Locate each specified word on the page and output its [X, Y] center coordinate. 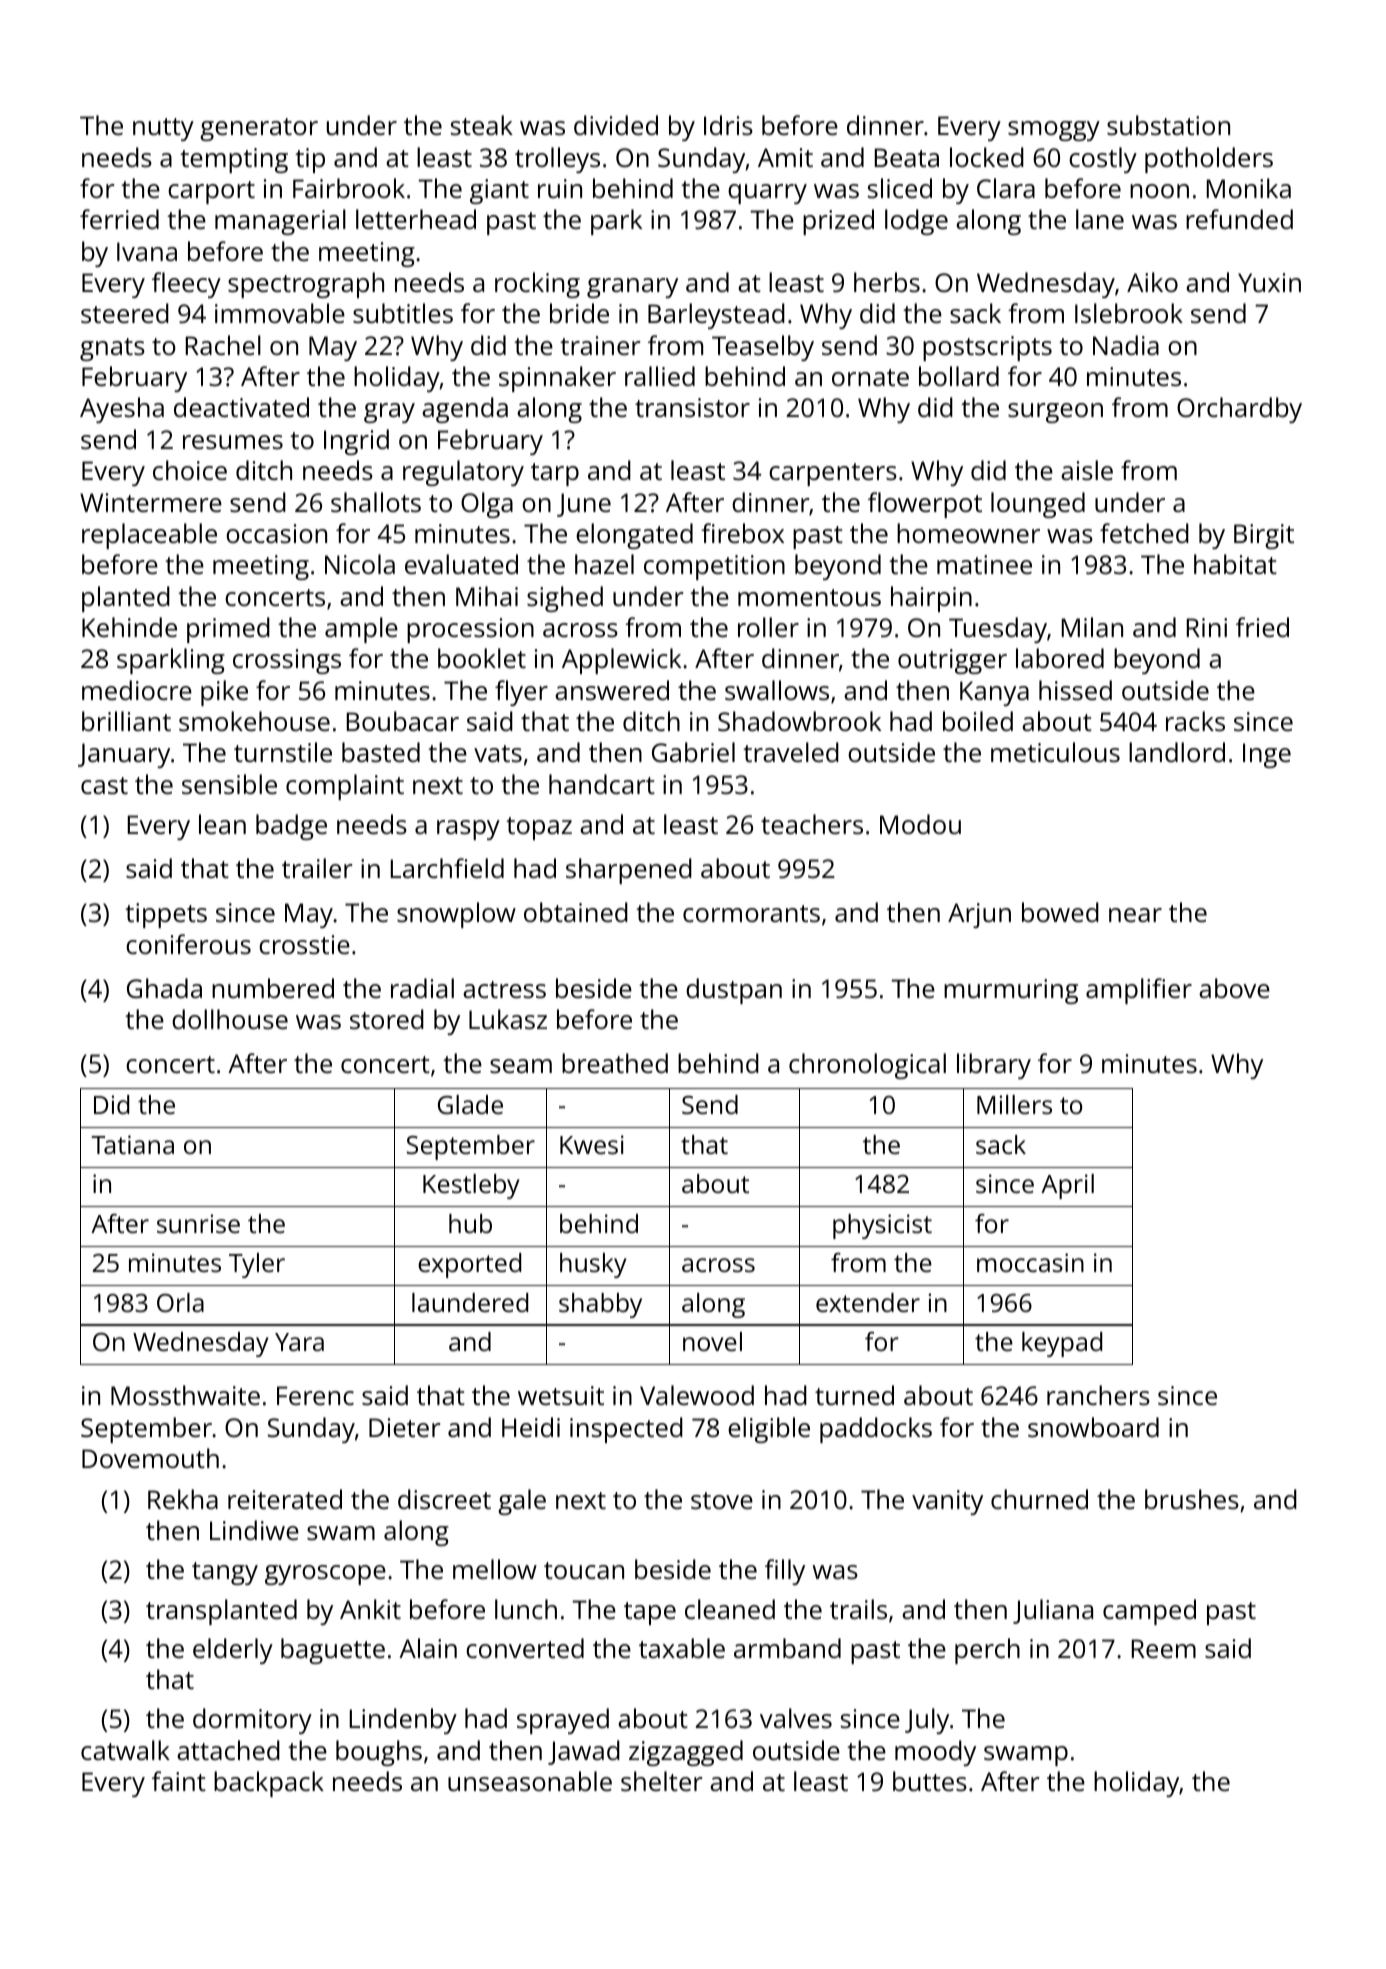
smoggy [1054, 131]
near [1135, 915]
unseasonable [530, 1781]
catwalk [125, 1750]
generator [259, 129]
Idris [728, 125]
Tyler [257, 1265]
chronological [867, 1066]
